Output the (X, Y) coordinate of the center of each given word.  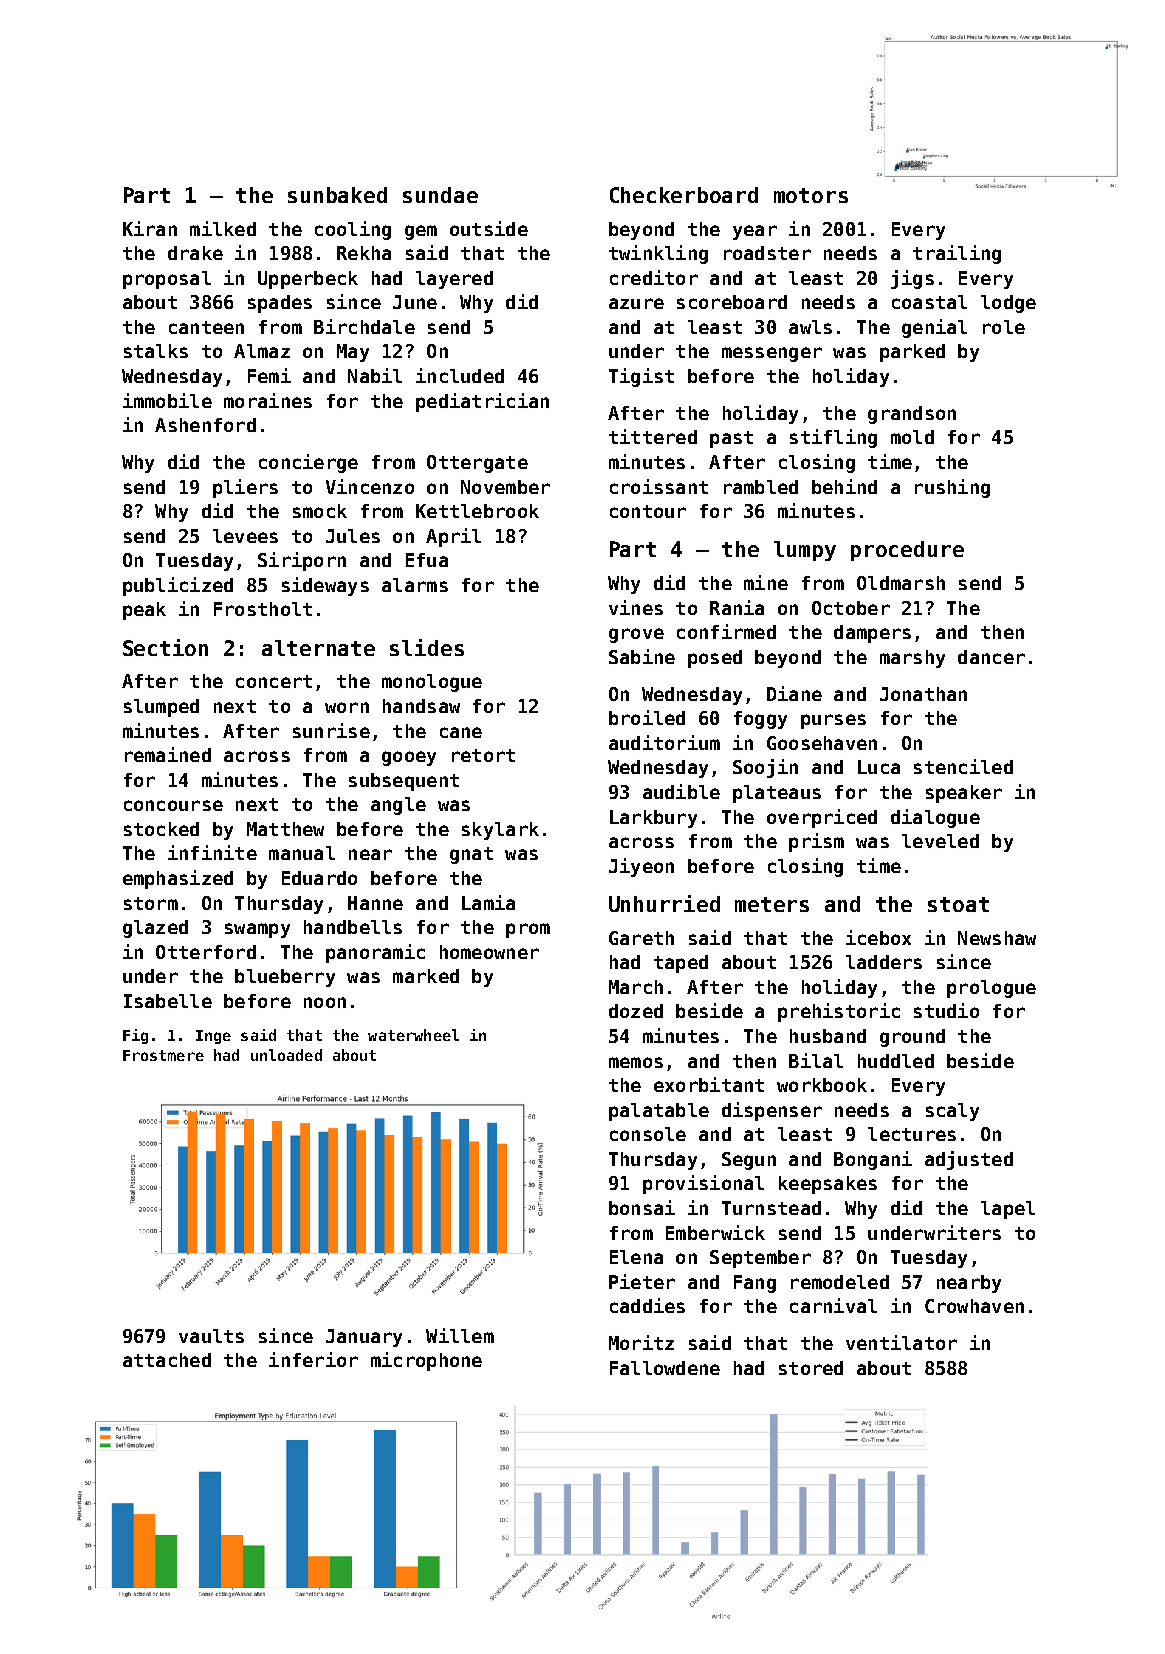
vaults (211, 1336)
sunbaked (337, 195)
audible (681, 791)
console (648, 1134)
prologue (991, 989)
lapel (1008, 1210)
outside (489, 228)
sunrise (331, 730)
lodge (1008, 304)
